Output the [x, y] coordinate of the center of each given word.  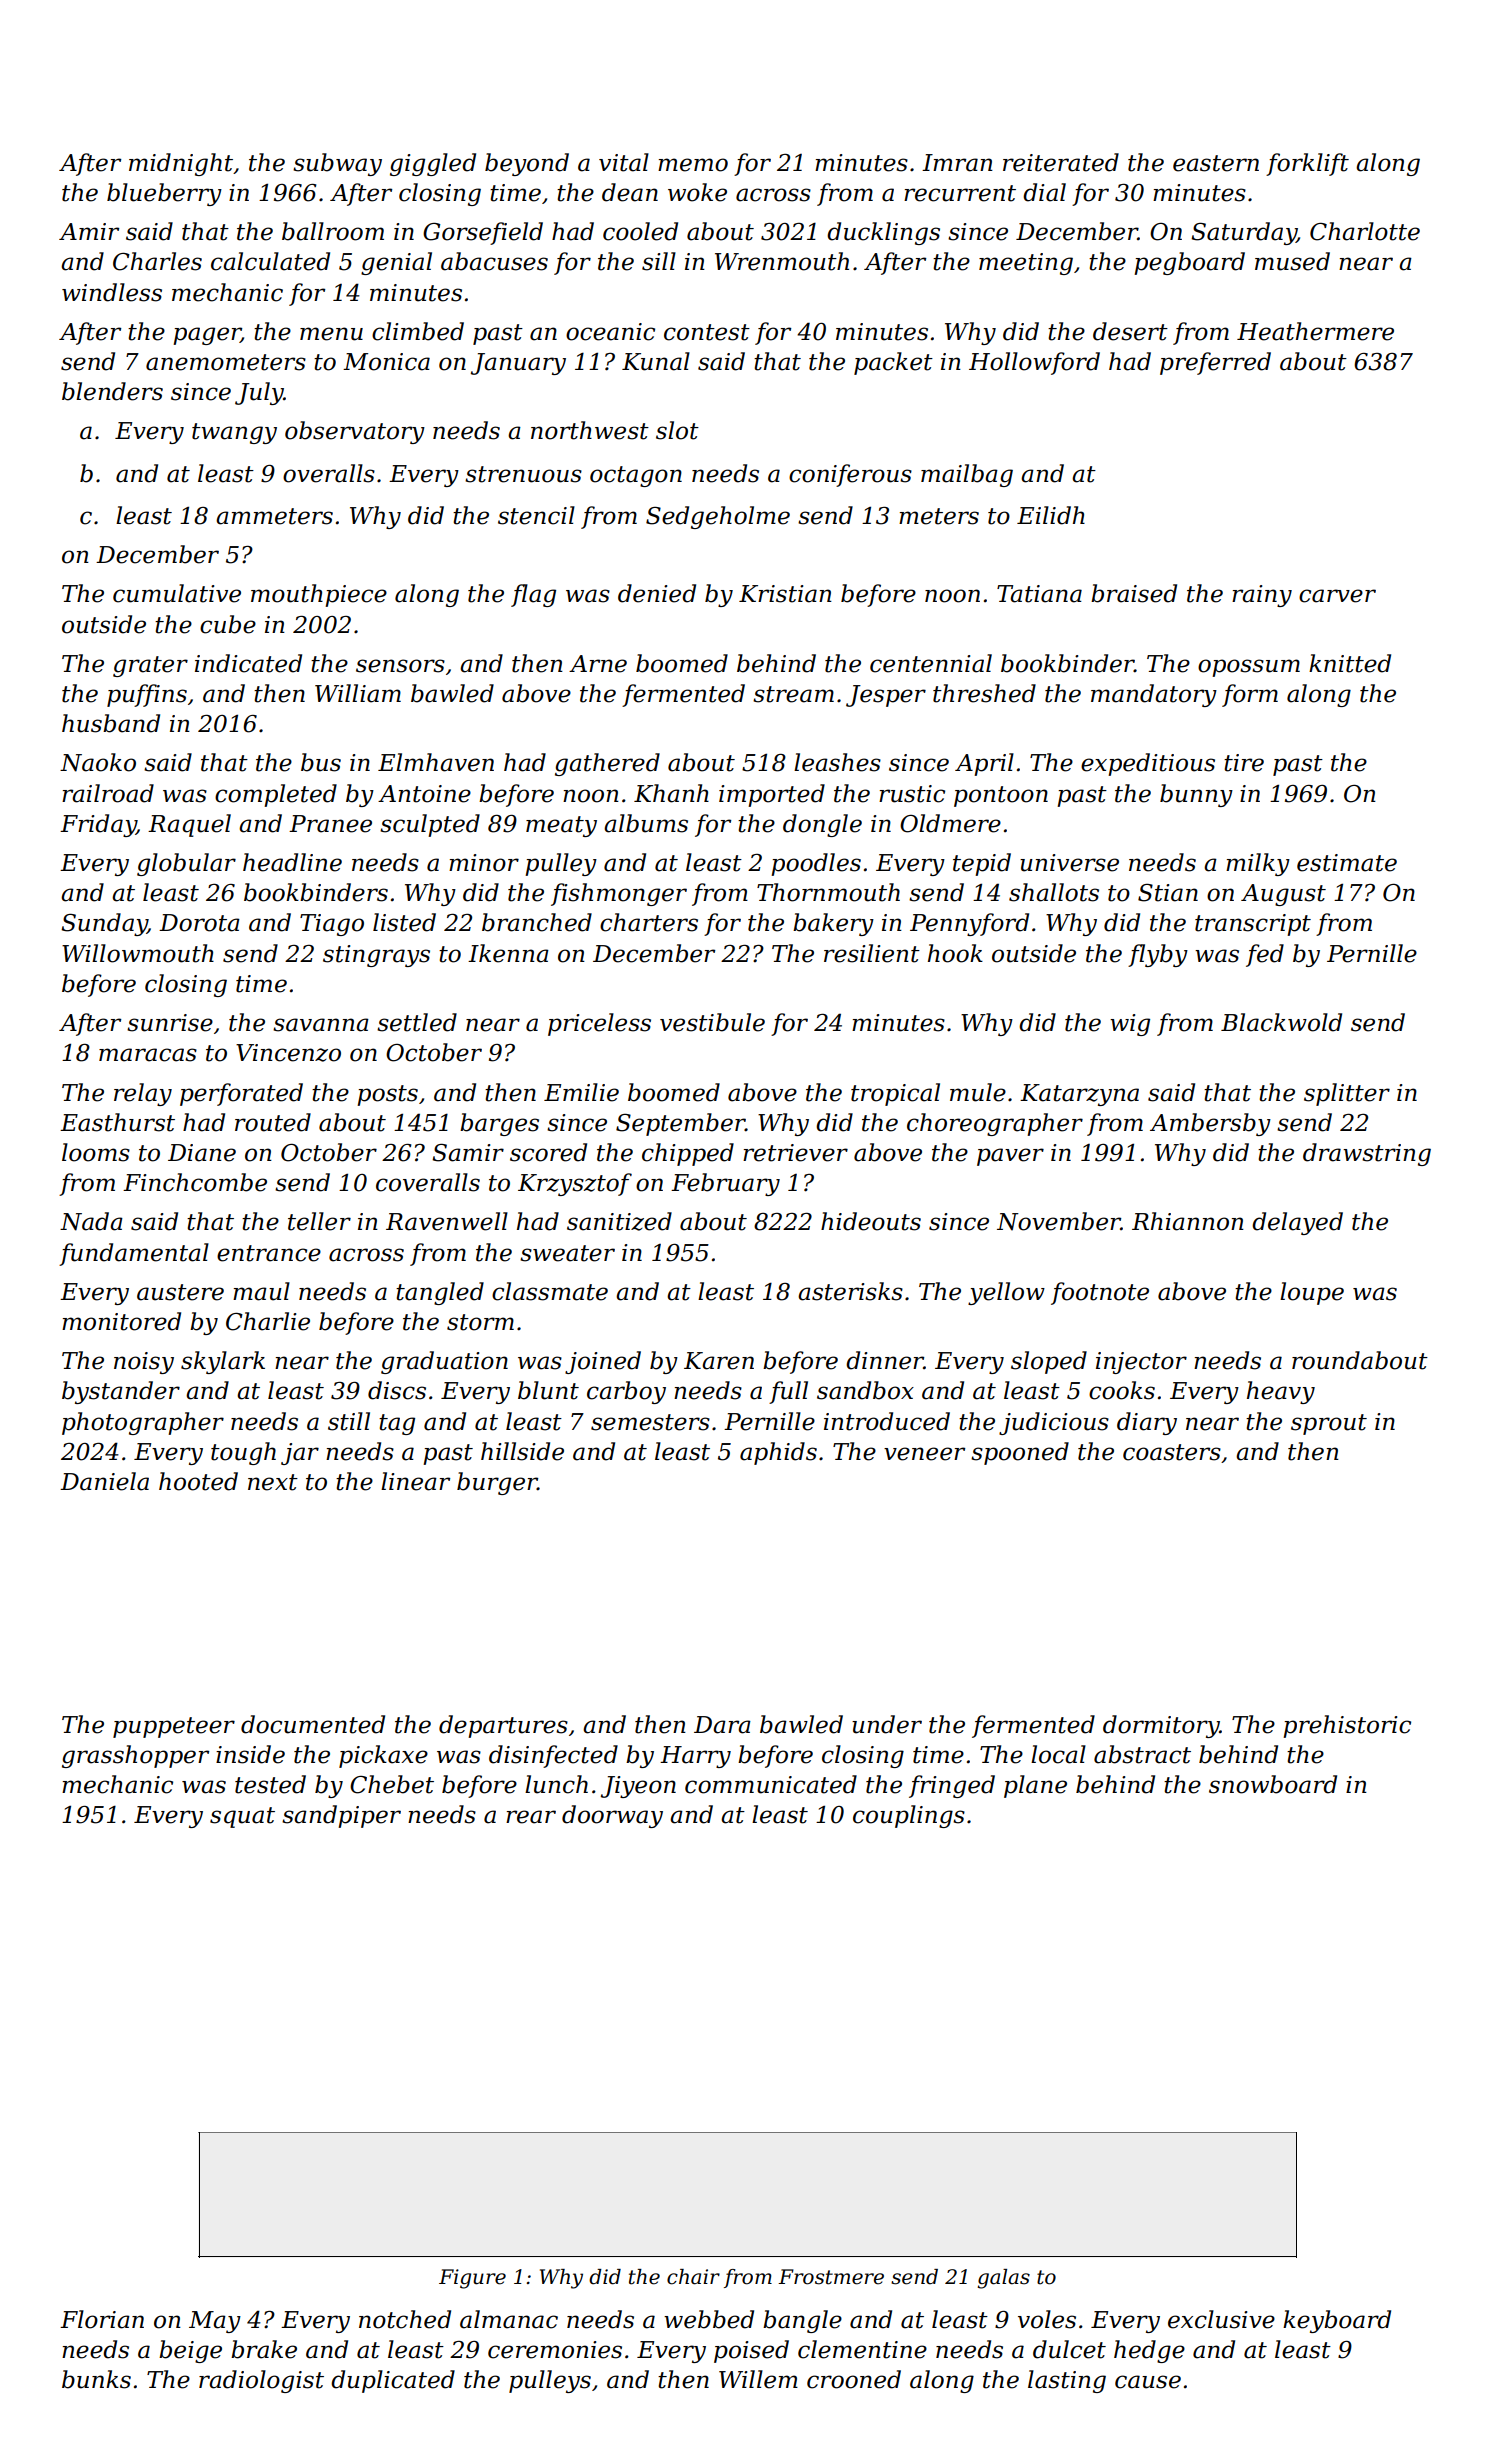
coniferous [850, 475]
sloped [1049, 1362]
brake [264, 2349]
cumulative [177, 593]
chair [693, 2277]
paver [1010, 1157]
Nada [91, 1221]
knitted [1350, 663]
